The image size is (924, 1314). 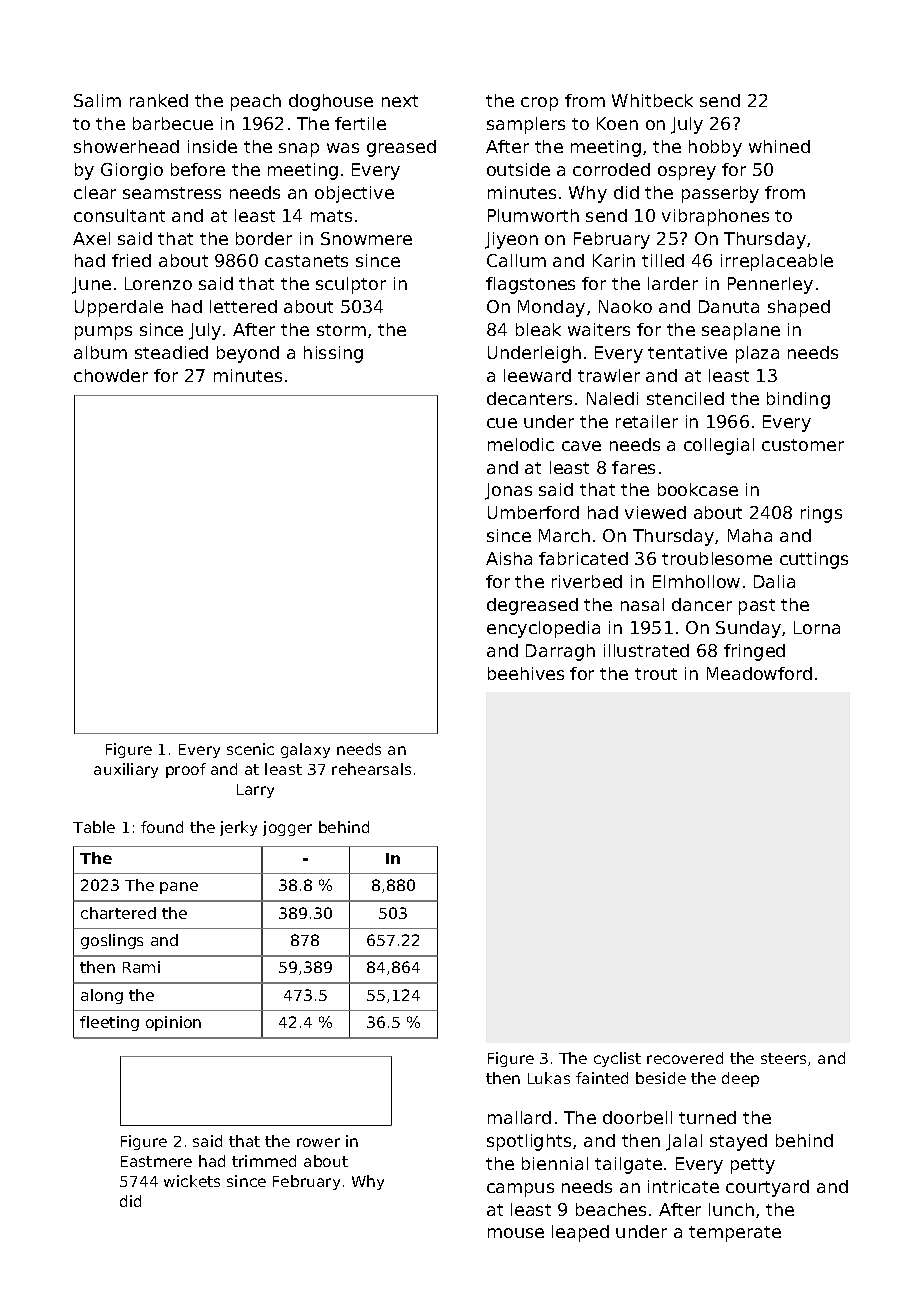 I want to click on Meadowford, so click(x=759, y=673).
